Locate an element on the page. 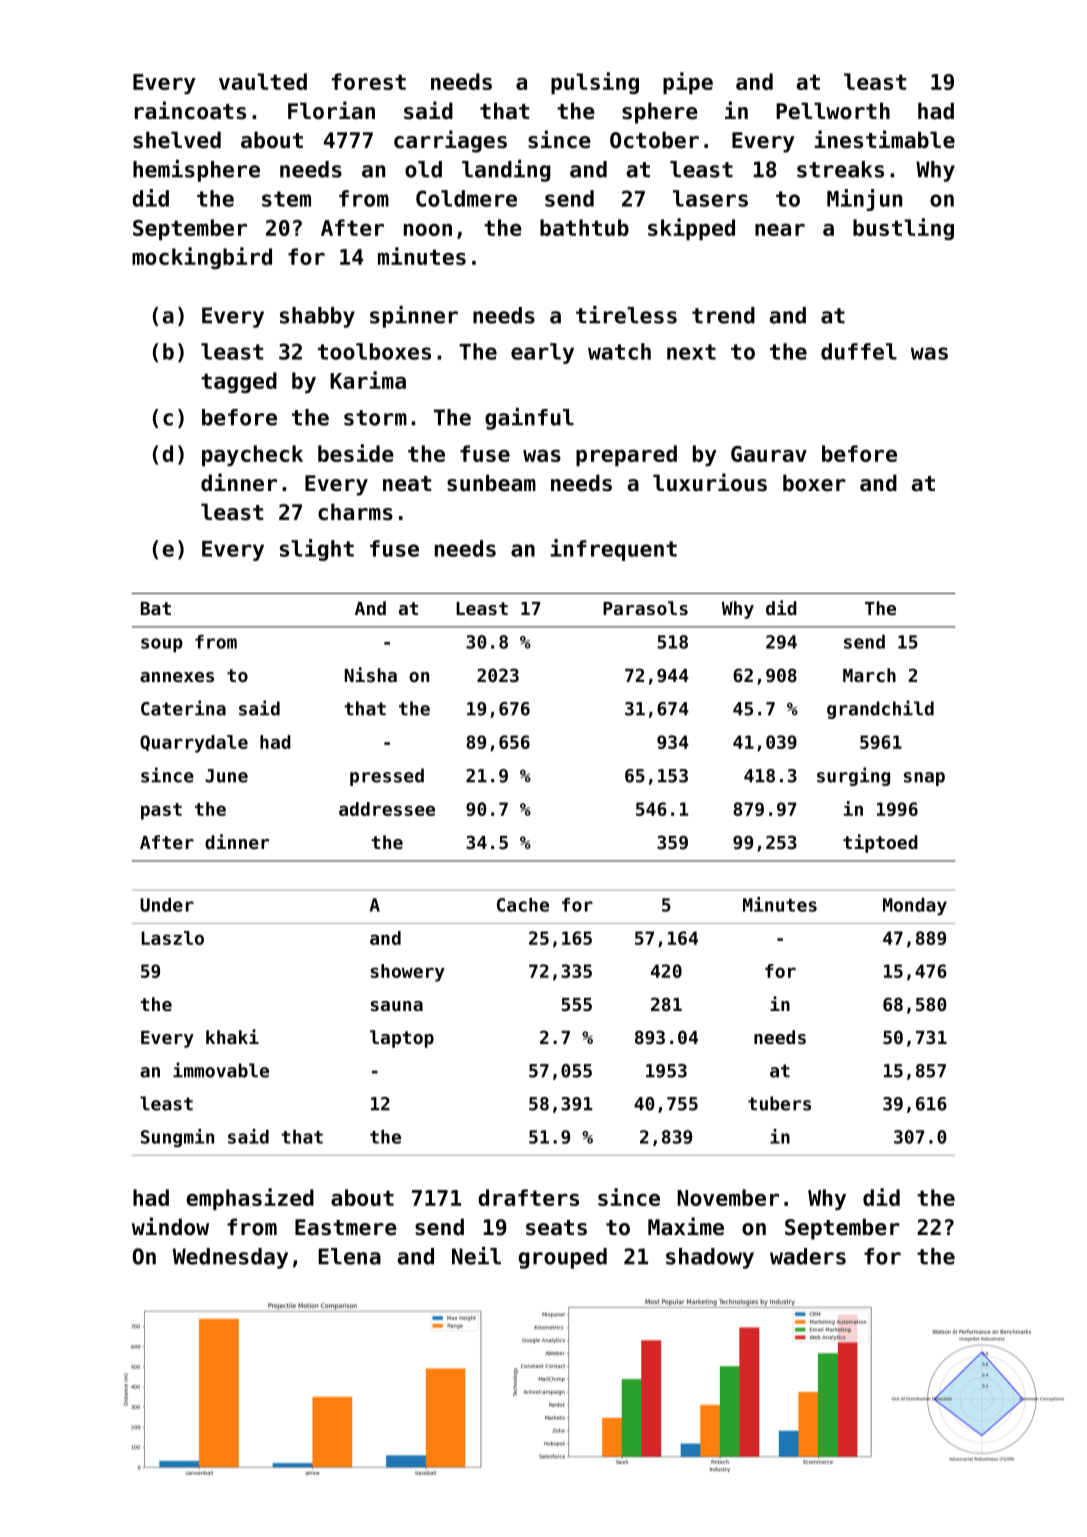 Image resolution: width=1087 pixels, height=1537 pixels. Cache is located at coordinates (523, 905).
